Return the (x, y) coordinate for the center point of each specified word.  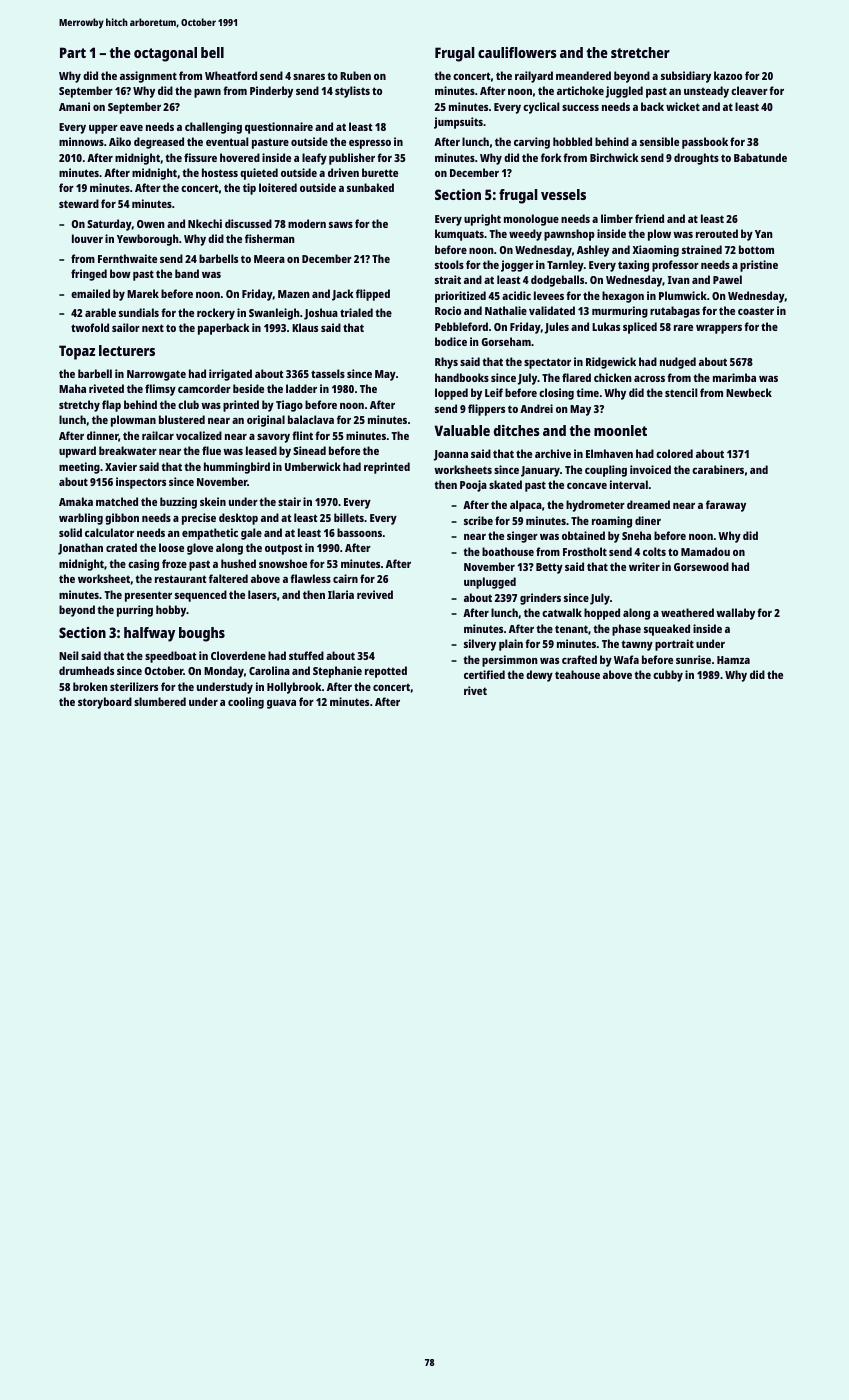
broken (90, 686)
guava (281, 704)
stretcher (640, 52)
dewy (539, 676)
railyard (534, 77)
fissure (200, 157)
